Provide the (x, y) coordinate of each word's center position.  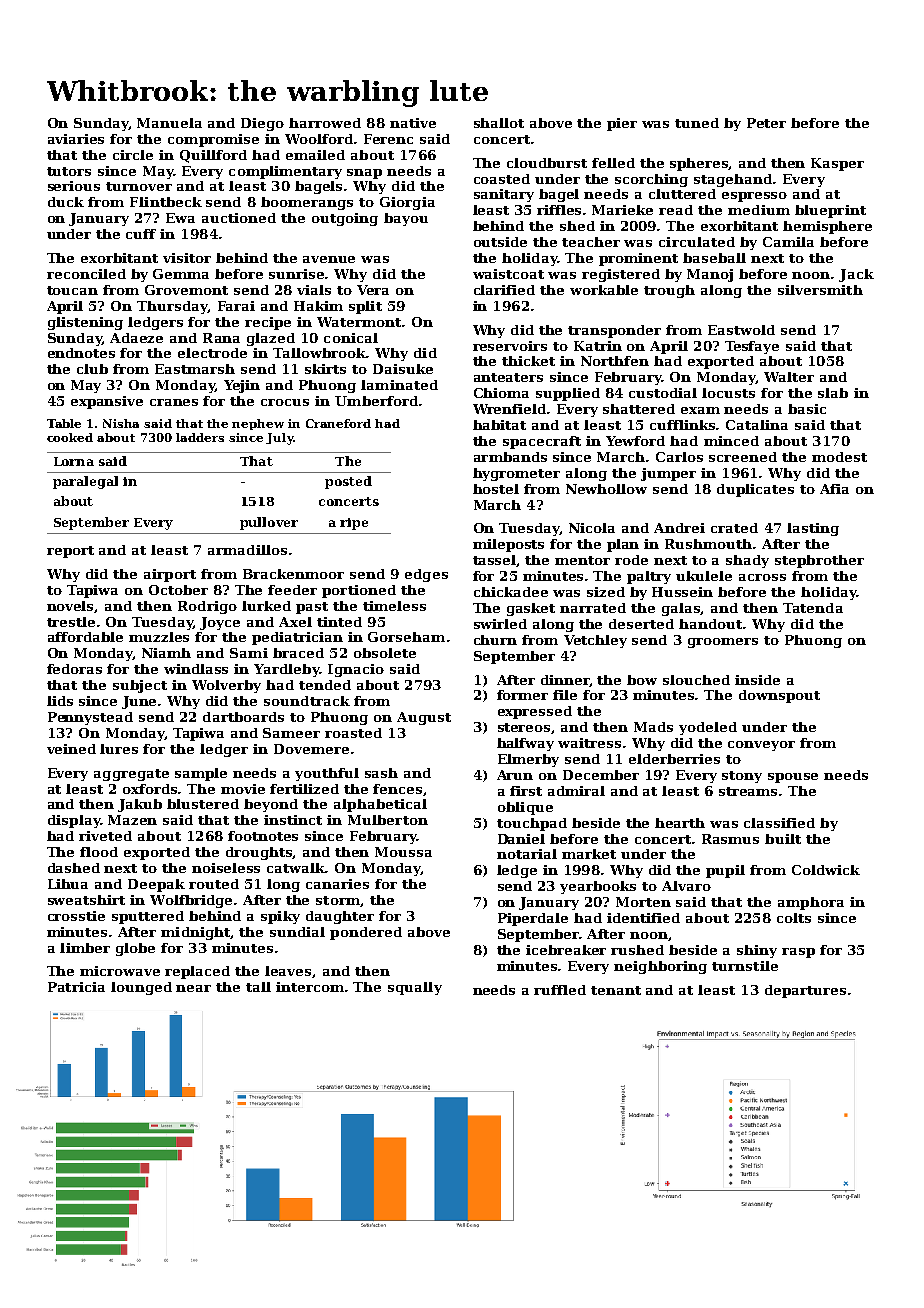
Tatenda (813, 608)
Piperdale (533, 919)
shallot (499, 123)
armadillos (247, 550)
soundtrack (307, 701)
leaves (288, 971)
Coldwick (826, 870)
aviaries (76, 139)
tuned (697, 123)
